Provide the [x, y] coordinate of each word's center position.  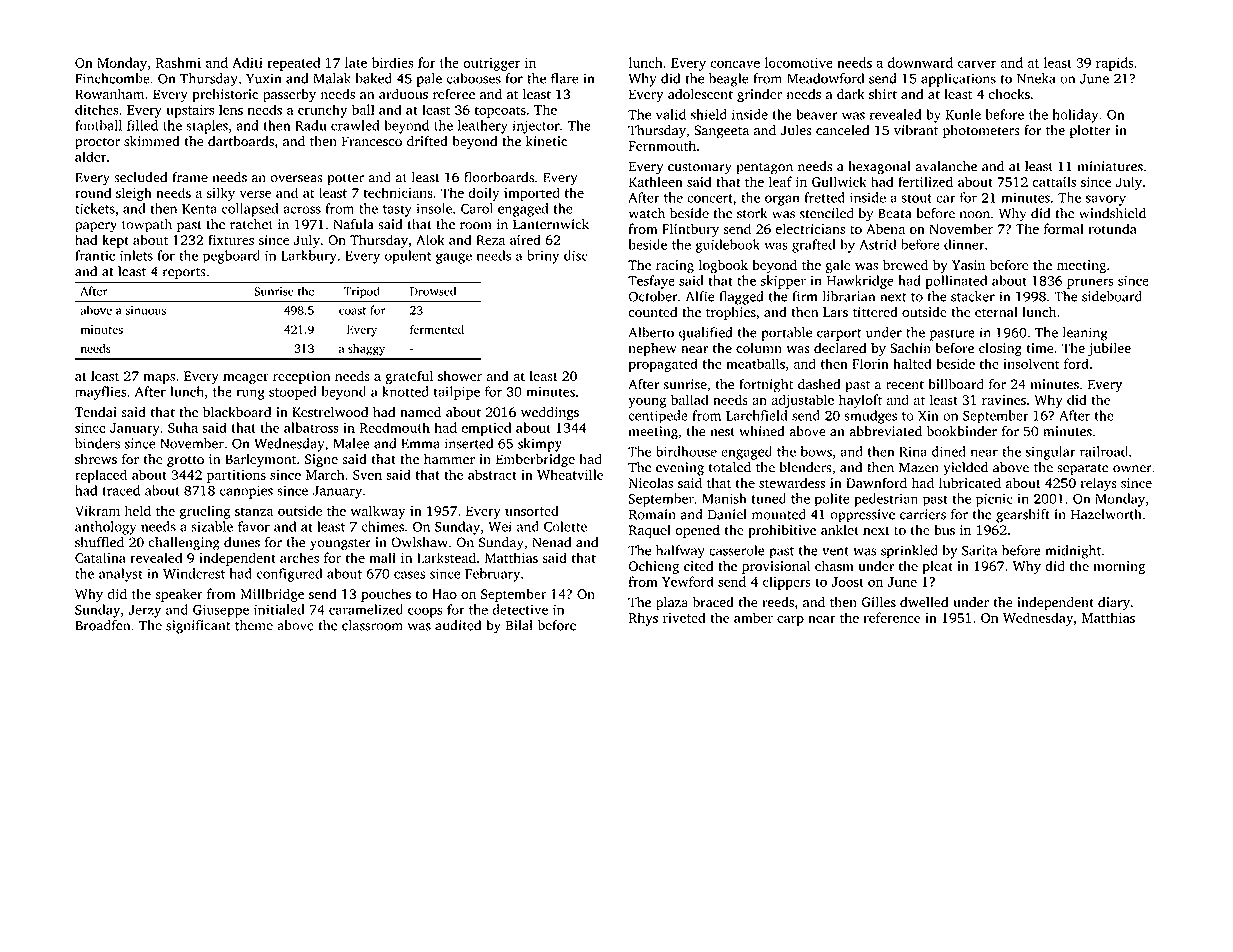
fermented [437, 329]
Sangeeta [721, 132]
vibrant [916, 130]
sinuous [146, 310]
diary [1114, 603]
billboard [956, 384]
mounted [779, 514]
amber [753, 617]
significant [198, 627]
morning [1119, 568]
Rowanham [109, 94]
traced [121, 490]
